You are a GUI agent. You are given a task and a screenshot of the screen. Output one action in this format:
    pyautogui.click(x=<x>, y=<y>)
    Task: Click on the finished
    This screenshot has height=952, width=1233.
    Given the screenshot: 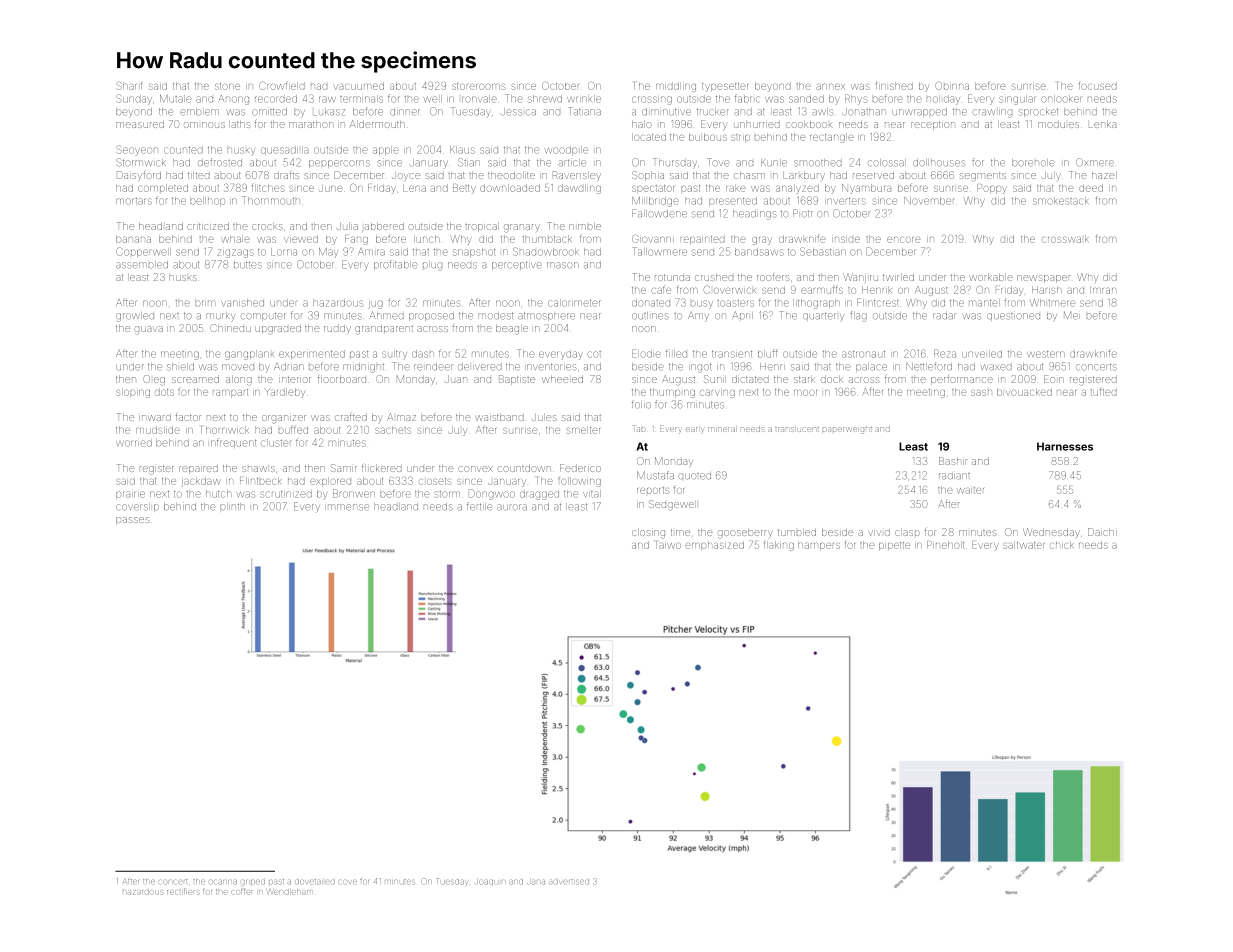 What is the action you would take?
    pyautogui.click(x=894, y=86)
